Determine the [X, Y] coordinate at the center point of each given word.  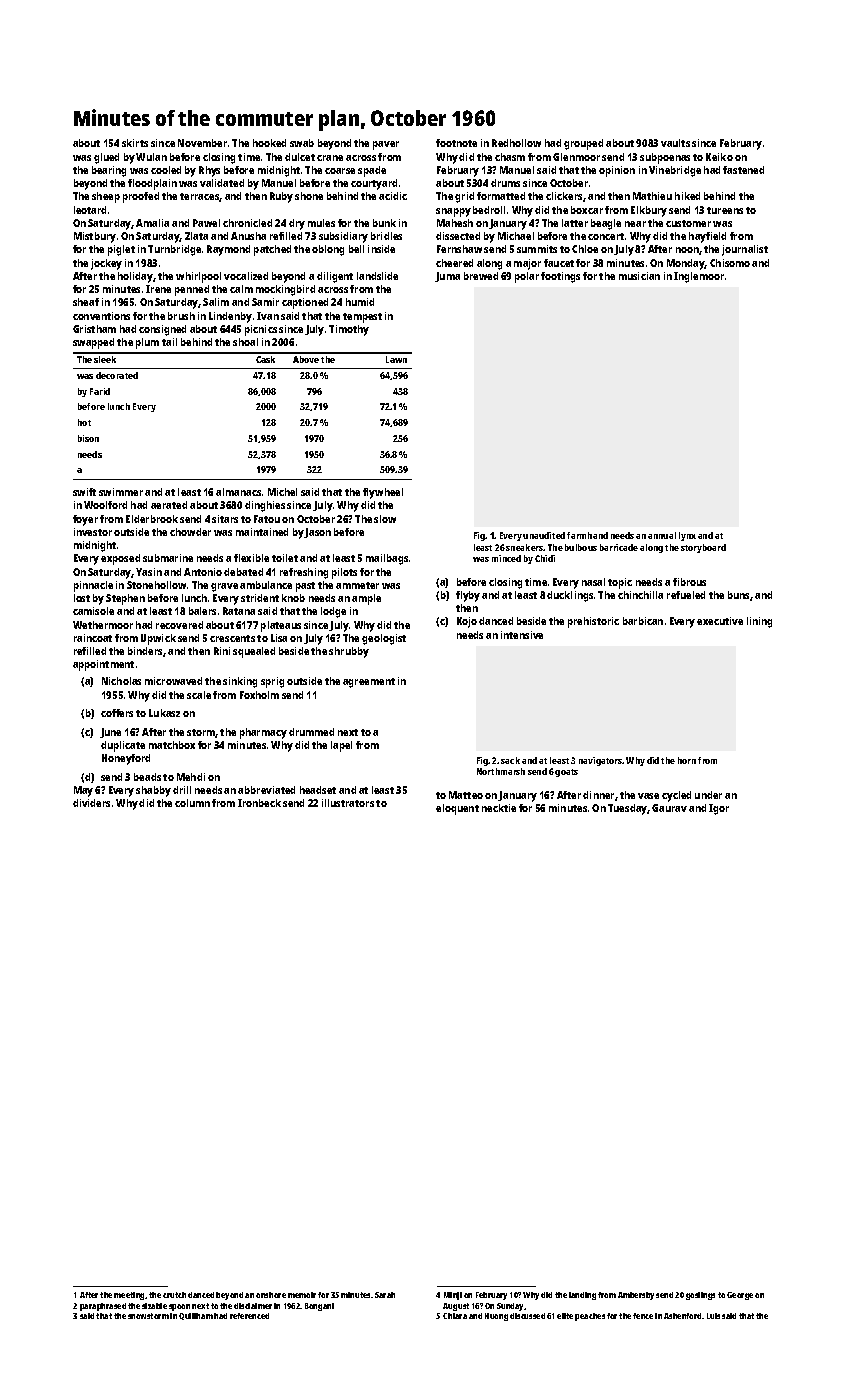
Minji [453, 1296]
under [708, 795]
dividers [91, 803]
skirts [135, 143]
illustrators [348, 803]
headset [318, 790]
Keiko [719, 157]
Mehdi [191, 777]
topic [620, 583]
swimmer [121, 492]
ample [366, 599]
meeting [129, 1296]
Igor [719, 809]
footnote [456, 143]
